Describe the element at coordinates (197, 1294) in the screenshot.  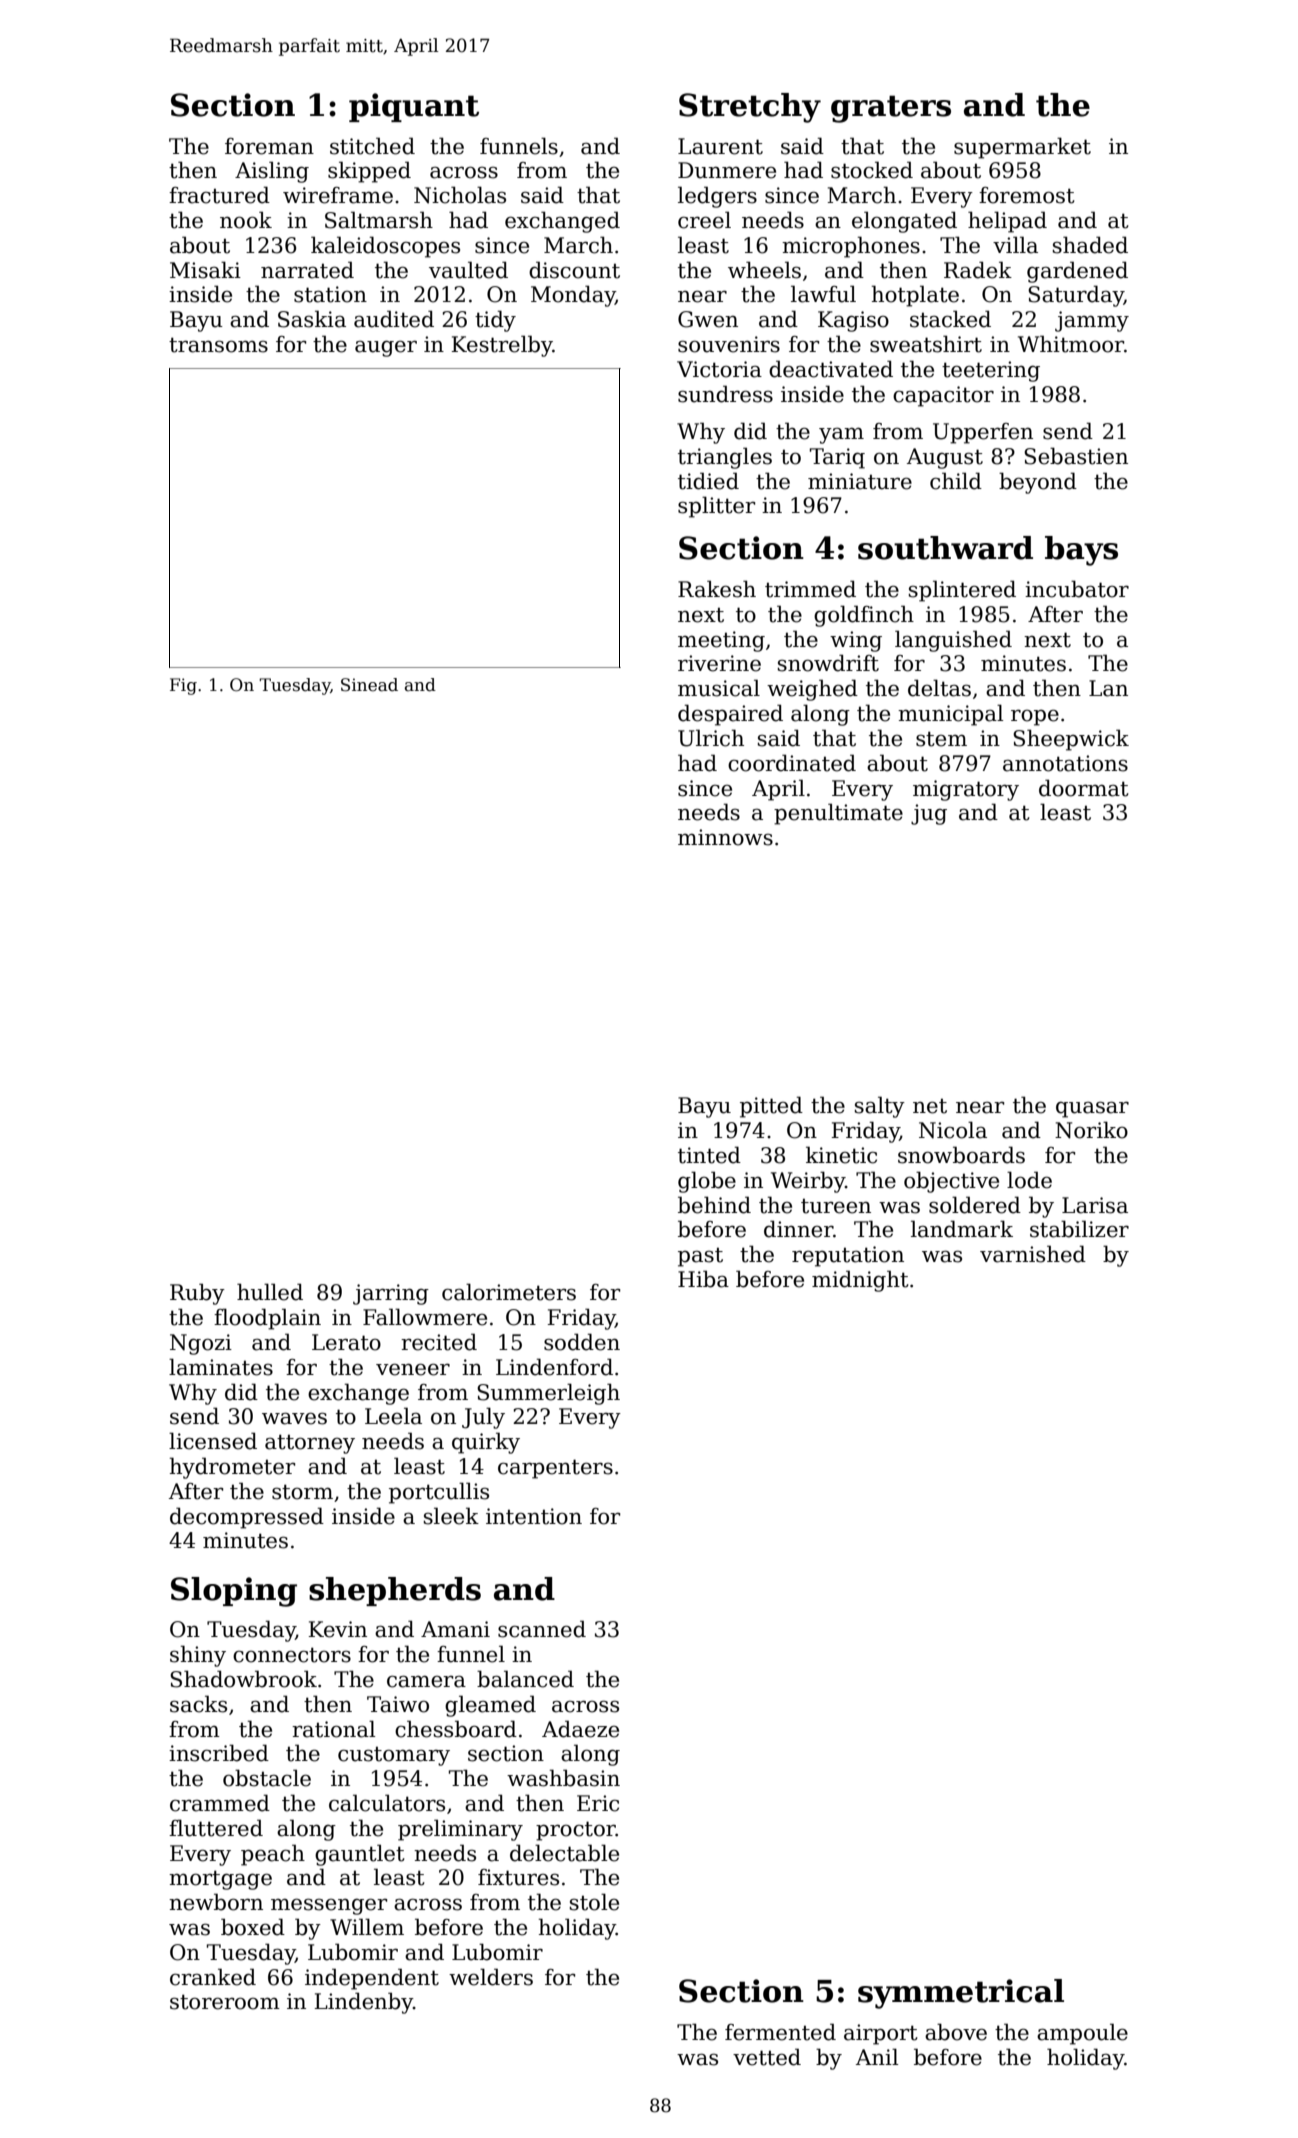
I see `Ruby` at that location.
